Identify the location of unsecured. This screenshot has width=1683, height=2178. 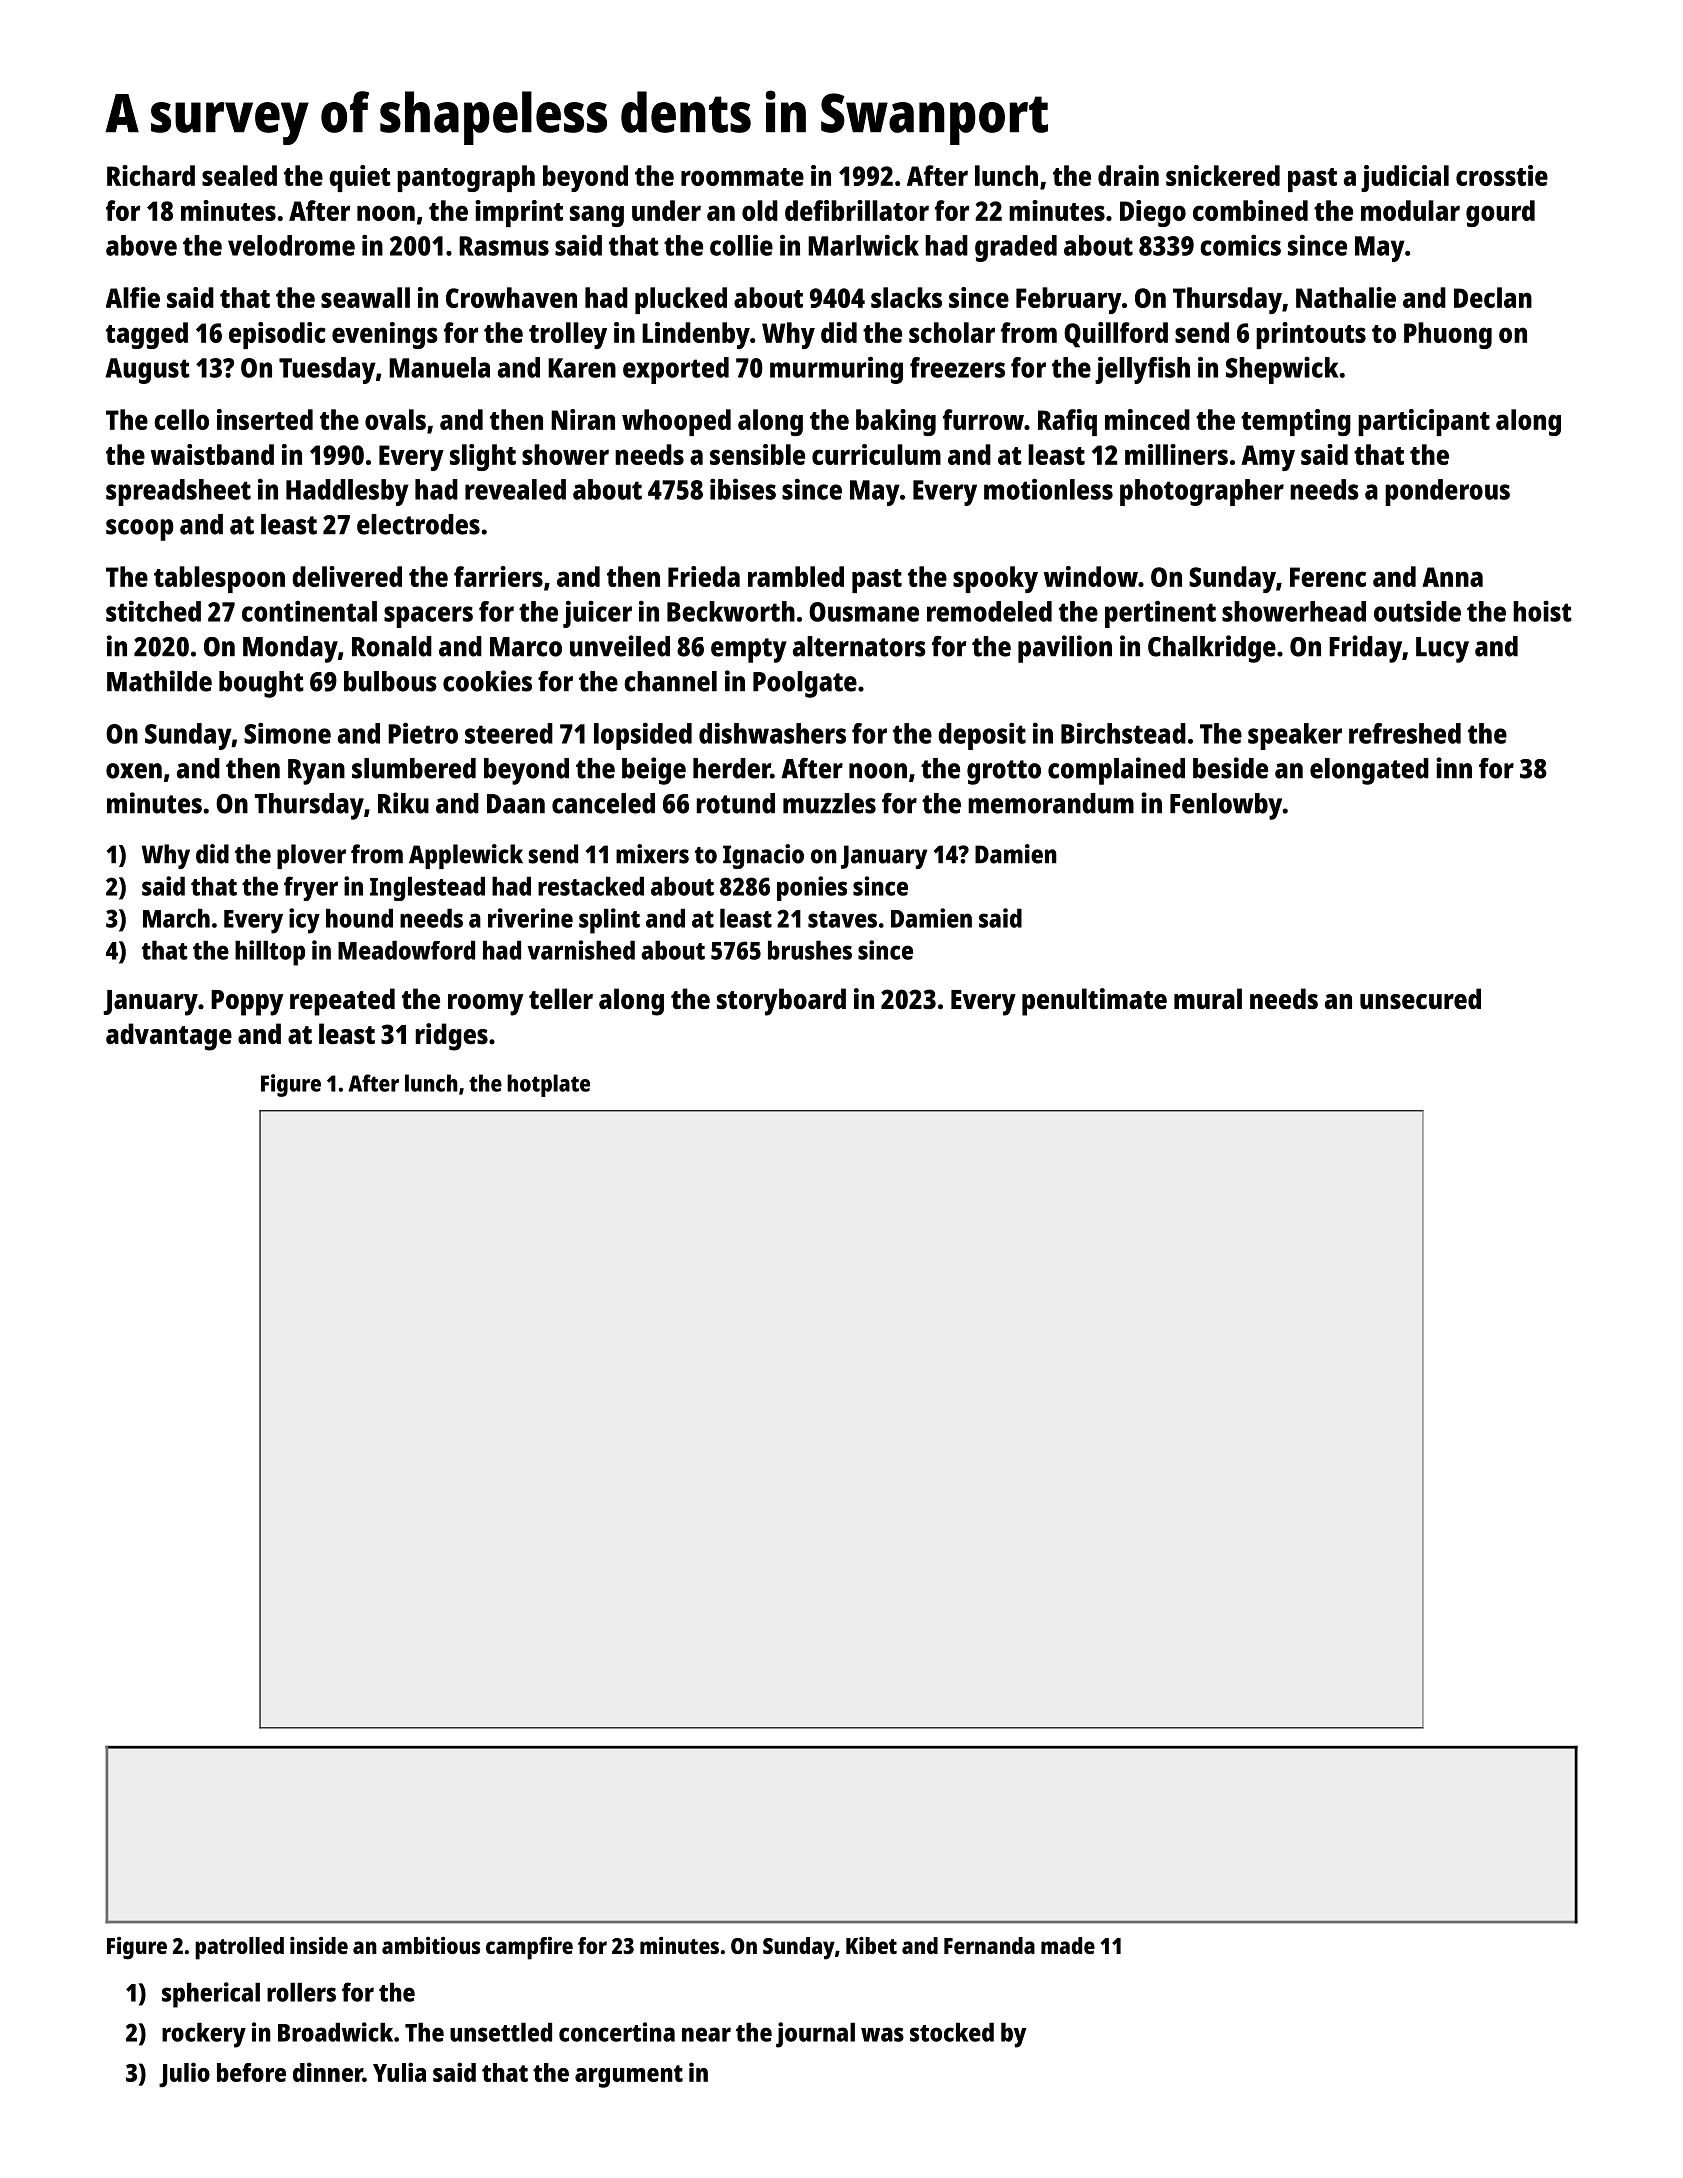
(1420, 998).
